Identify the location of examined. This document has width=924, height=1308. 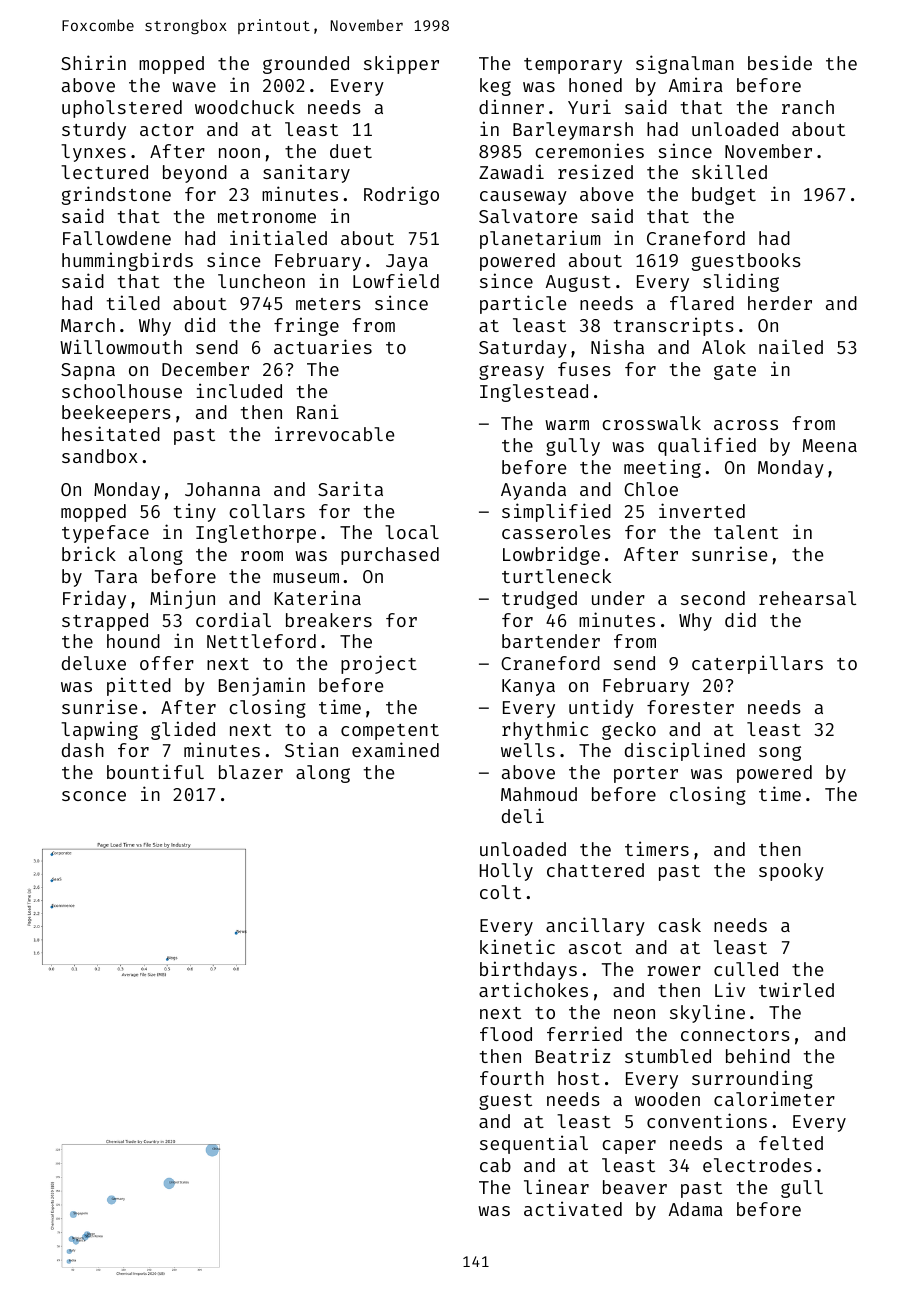
(395, 749).
